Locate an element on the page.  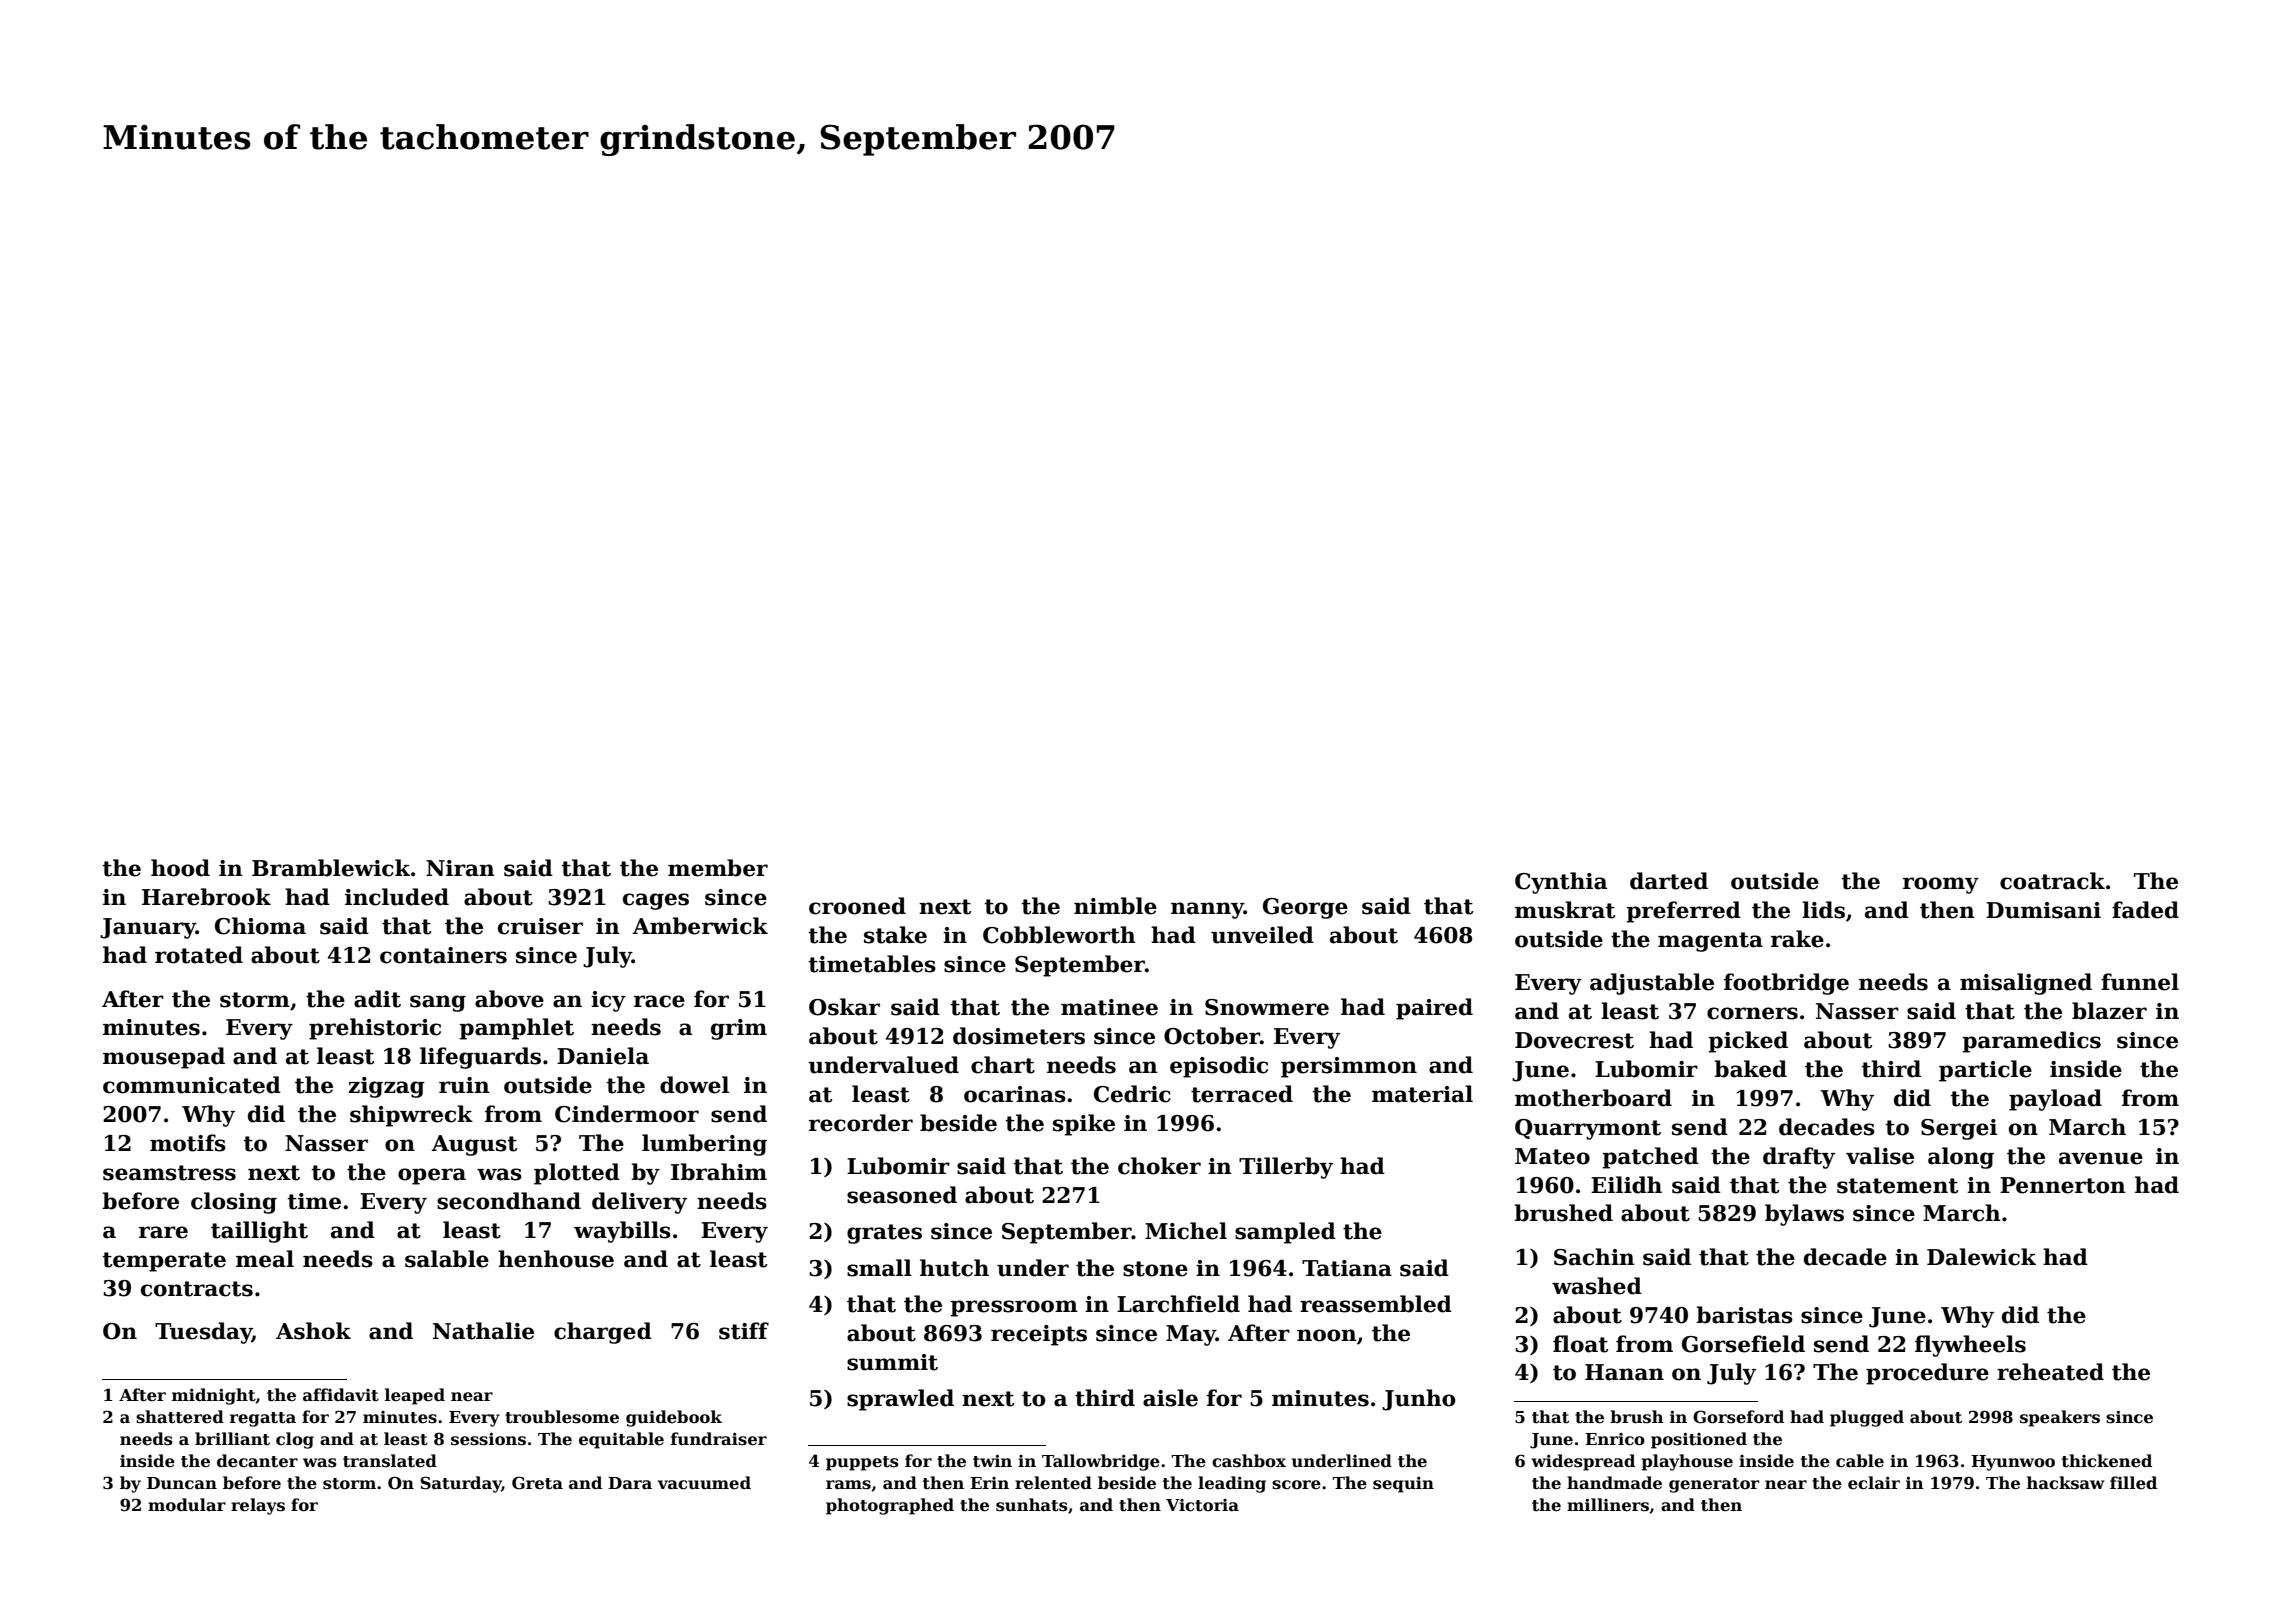
communicated is located at coordinates (192, 1085).
